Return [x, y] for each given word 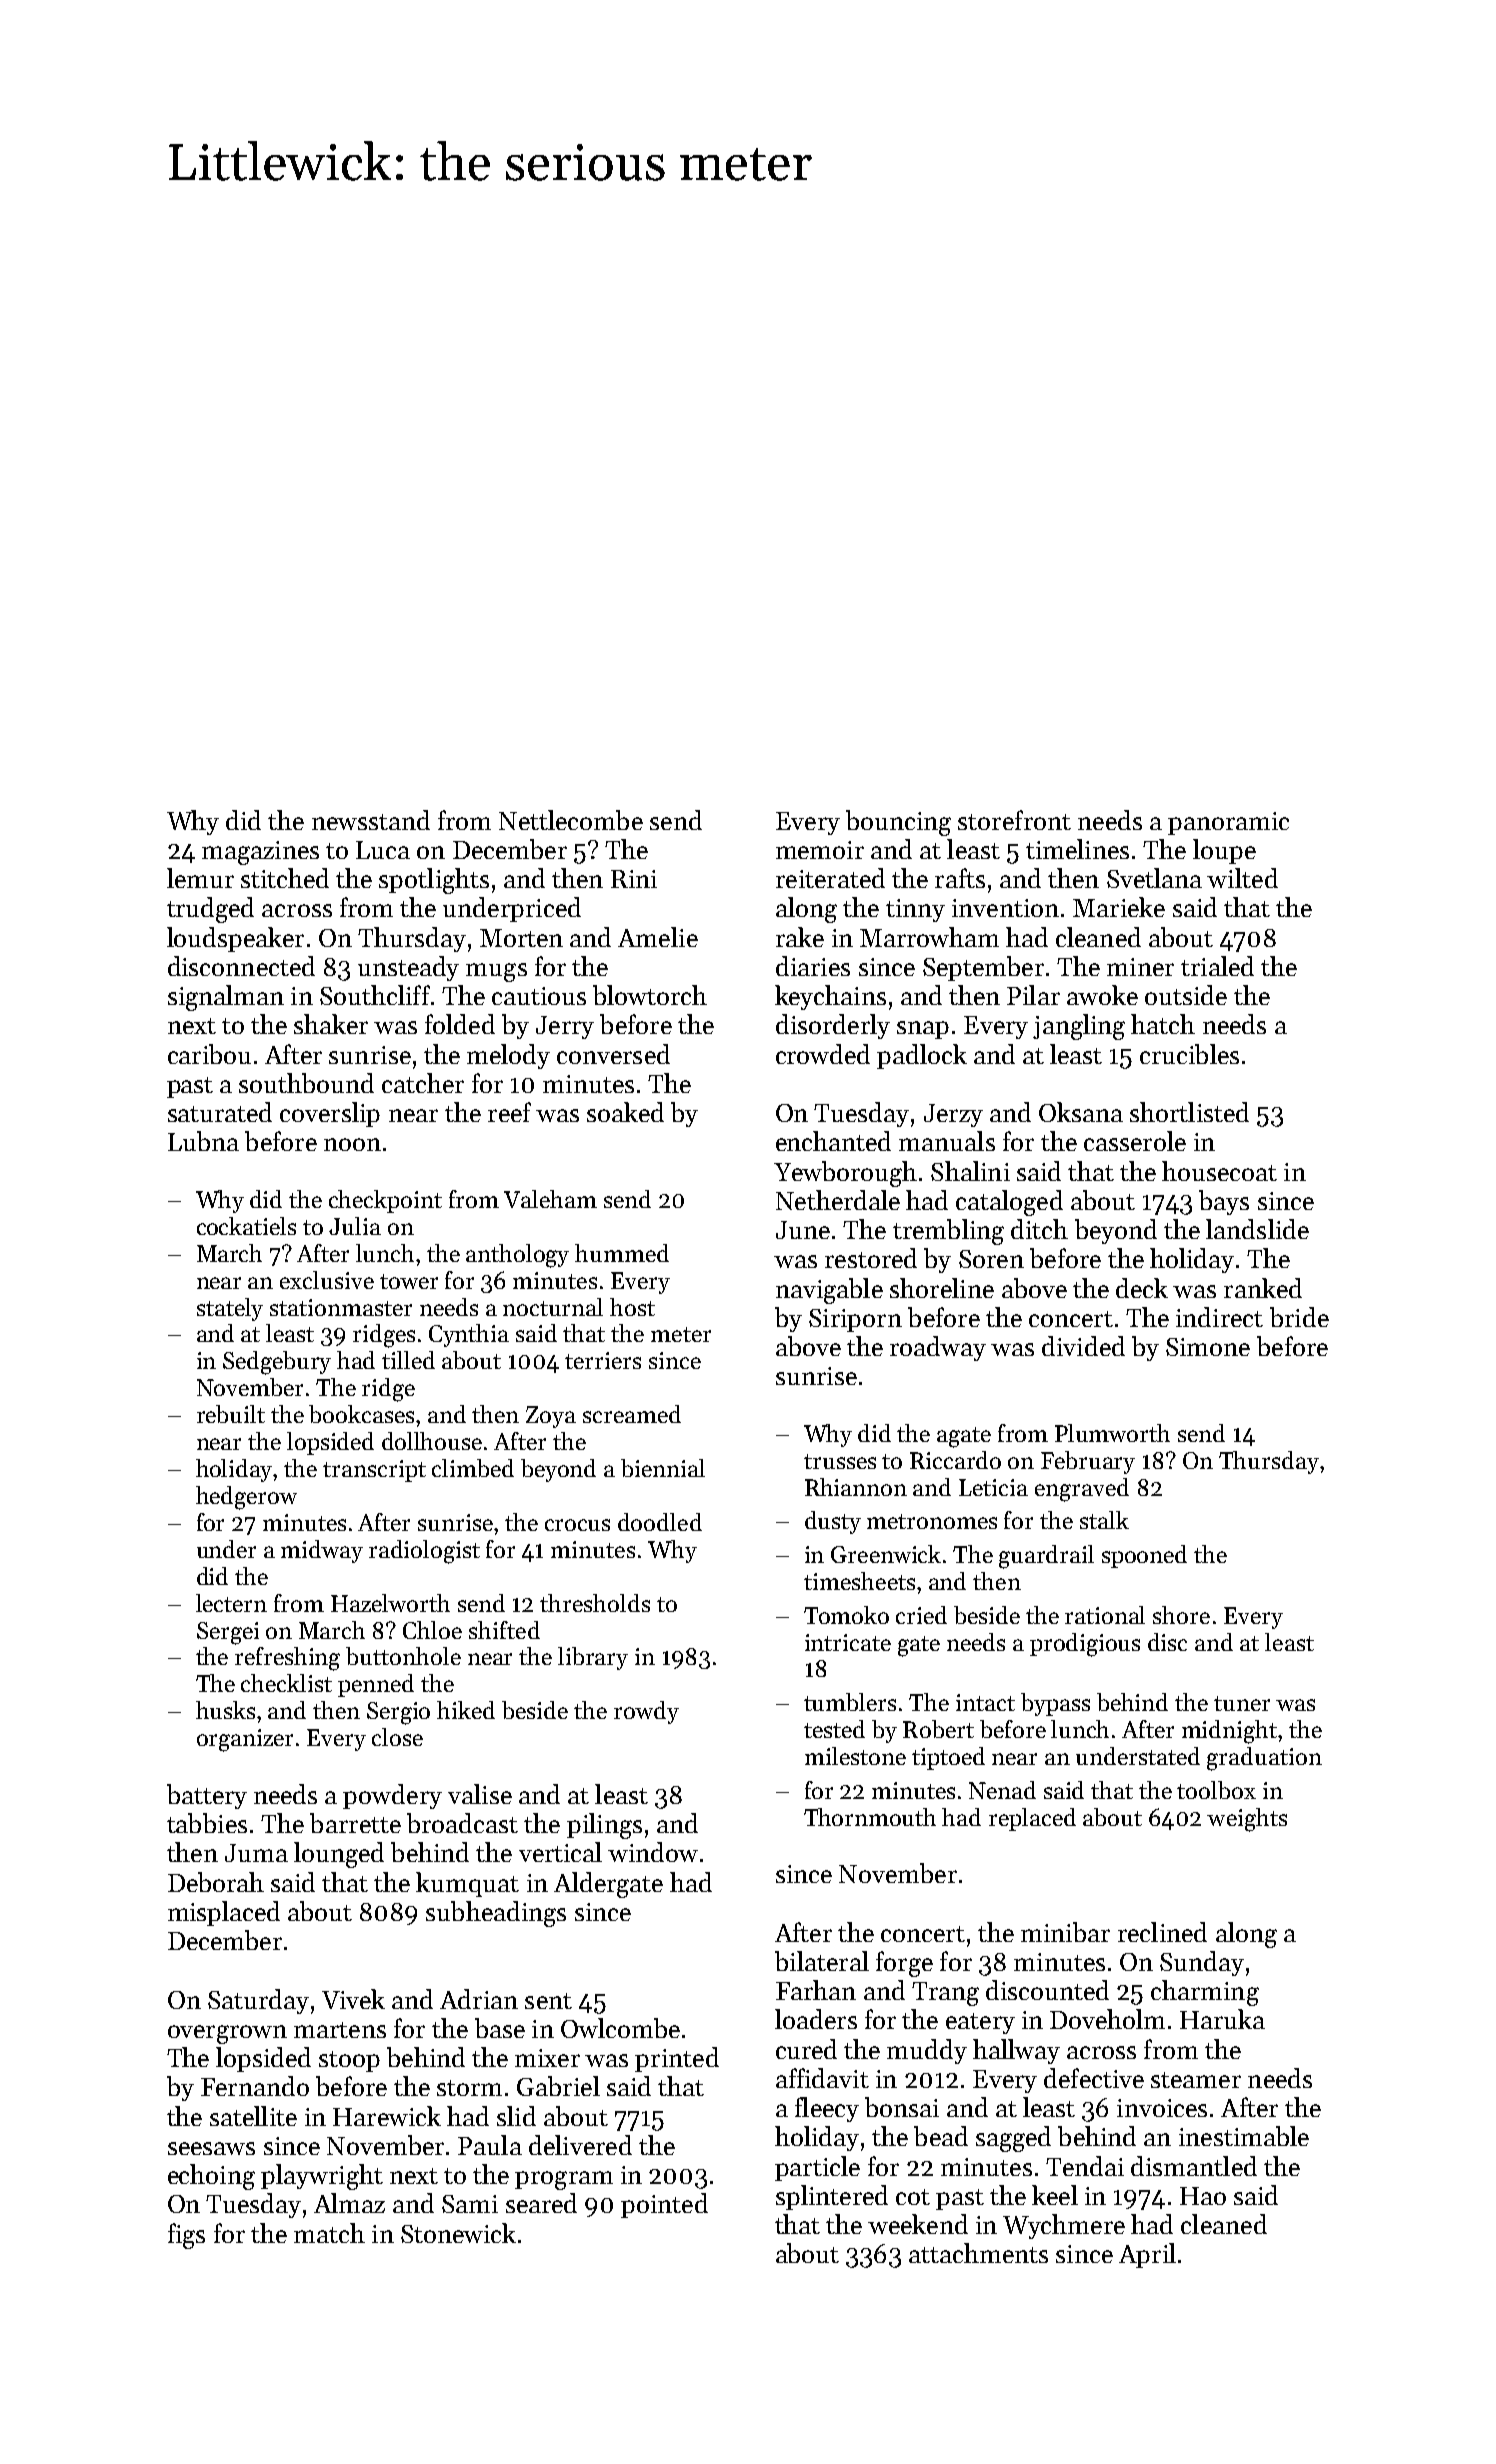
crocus [577, 1525]
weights [1247, 1820]
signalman [226, 998]
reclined [1162, 1932]
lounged [339, 1855]
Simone [1208, 1347]
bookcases [361, 1414]
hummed [622, 1253]
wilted [1242, 878]
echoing [211, 2177]
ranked [1263, 1288]
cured [806, 2049]
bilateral [822, 1961]
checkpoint [385, 1201]
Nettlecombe [571, 820]
